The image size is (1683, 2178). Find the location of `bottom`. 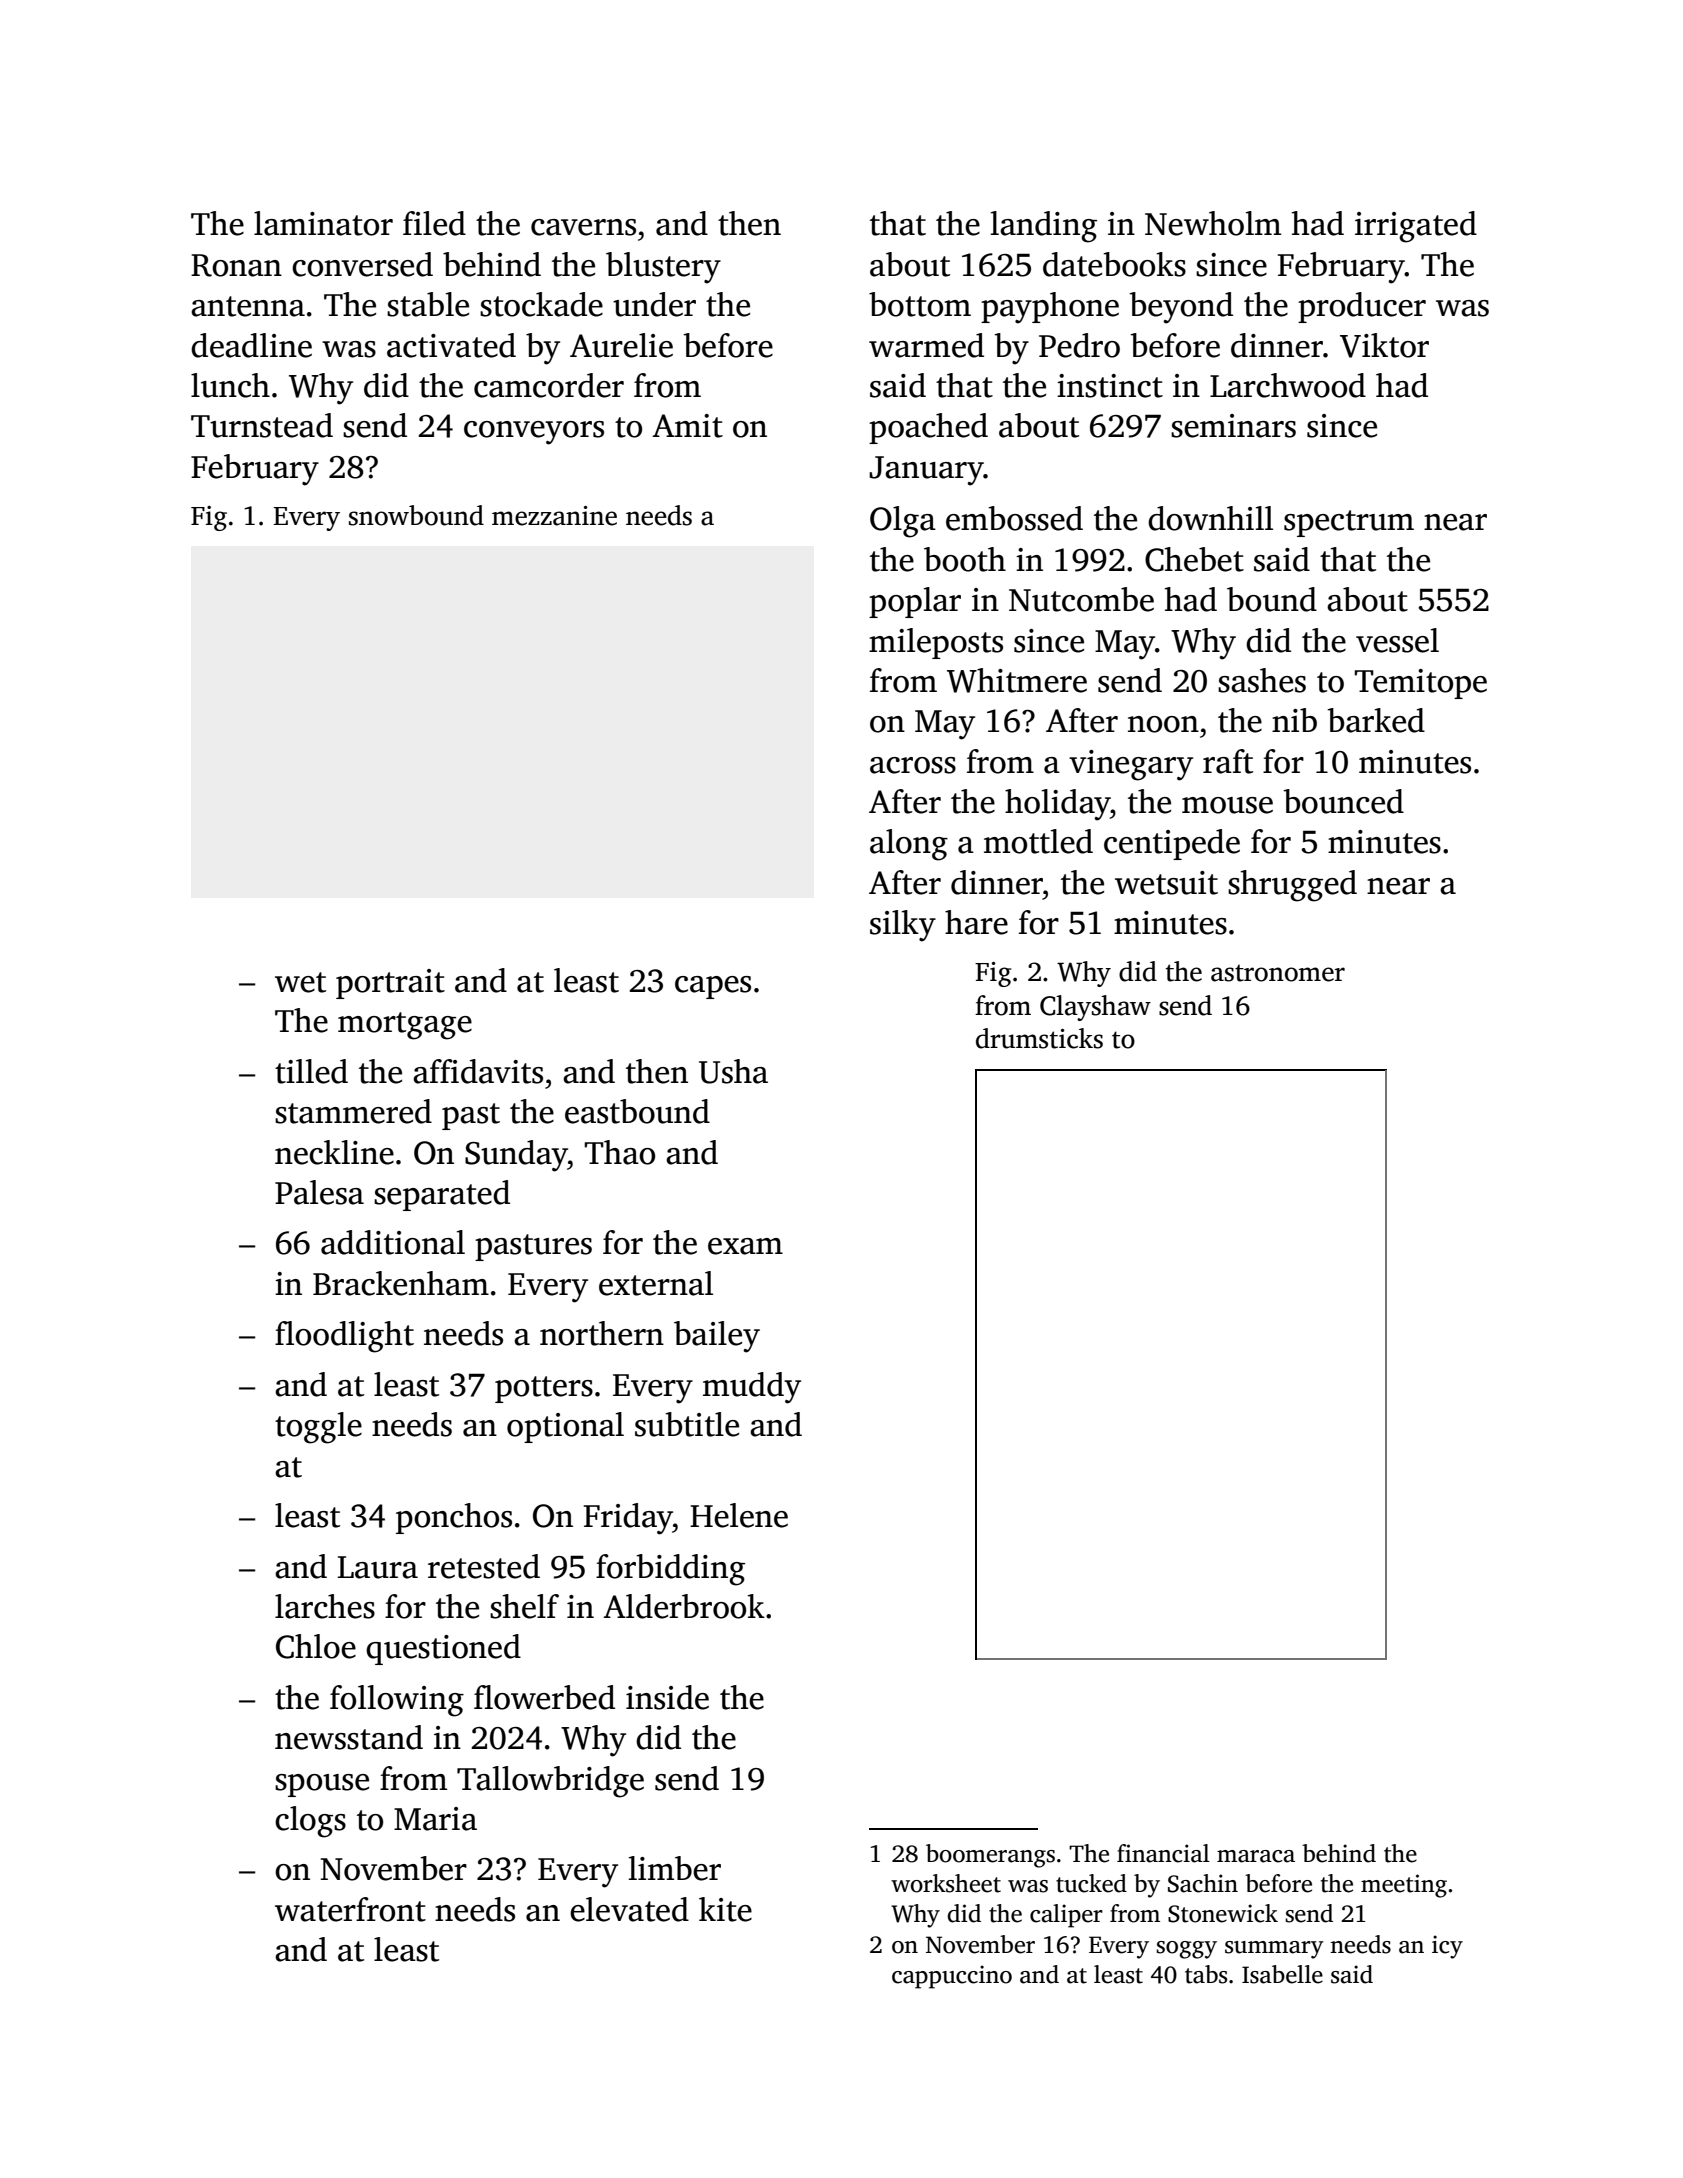

bottom is located at coordinates (920, 304).
